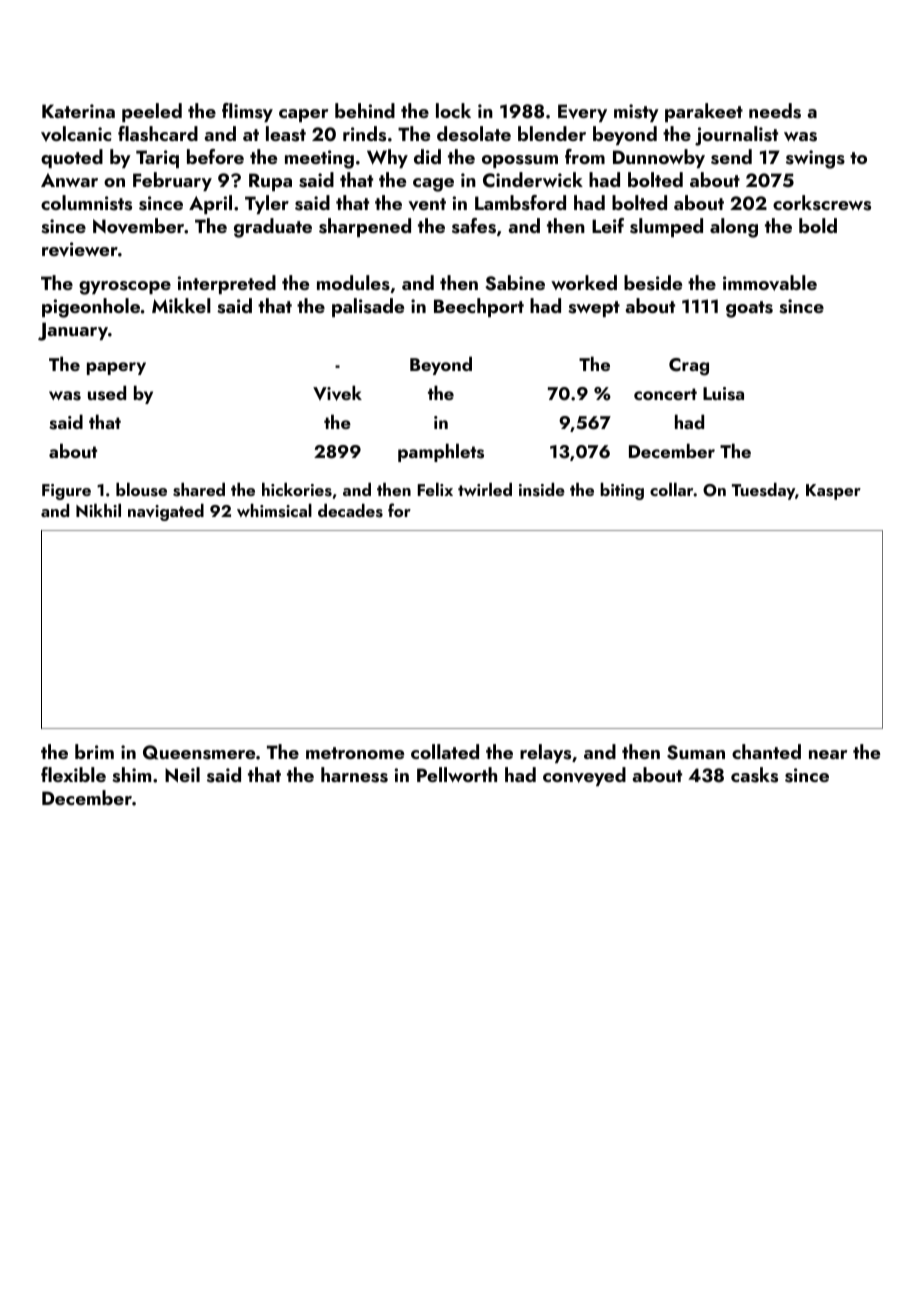 The image size is (924, 1308). Describe the element at coordinates (433, 185) in the screenshot. I see `cage` at that location.
